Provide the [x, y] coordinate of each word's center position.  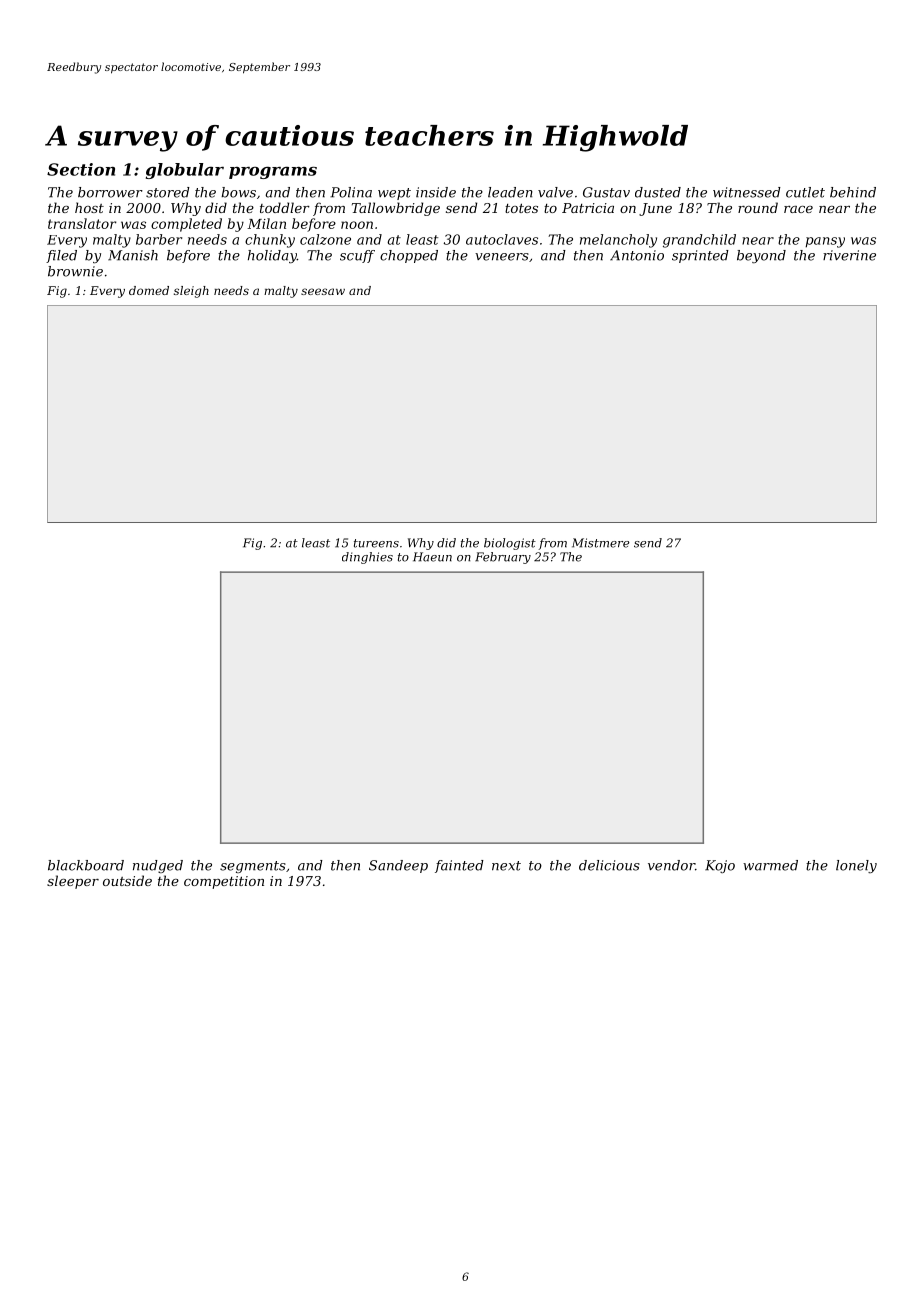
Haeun [432, 557]
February [503, 558]
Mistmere [600, 543]
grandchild [699, 241]
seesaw [323, 291]
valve [555, 192]
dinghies [367, 558]
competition [224, 882]
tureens [376, 543]
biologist [510, 544]
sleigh [191, 292]
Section [81, 169]
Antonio [637, 255]
